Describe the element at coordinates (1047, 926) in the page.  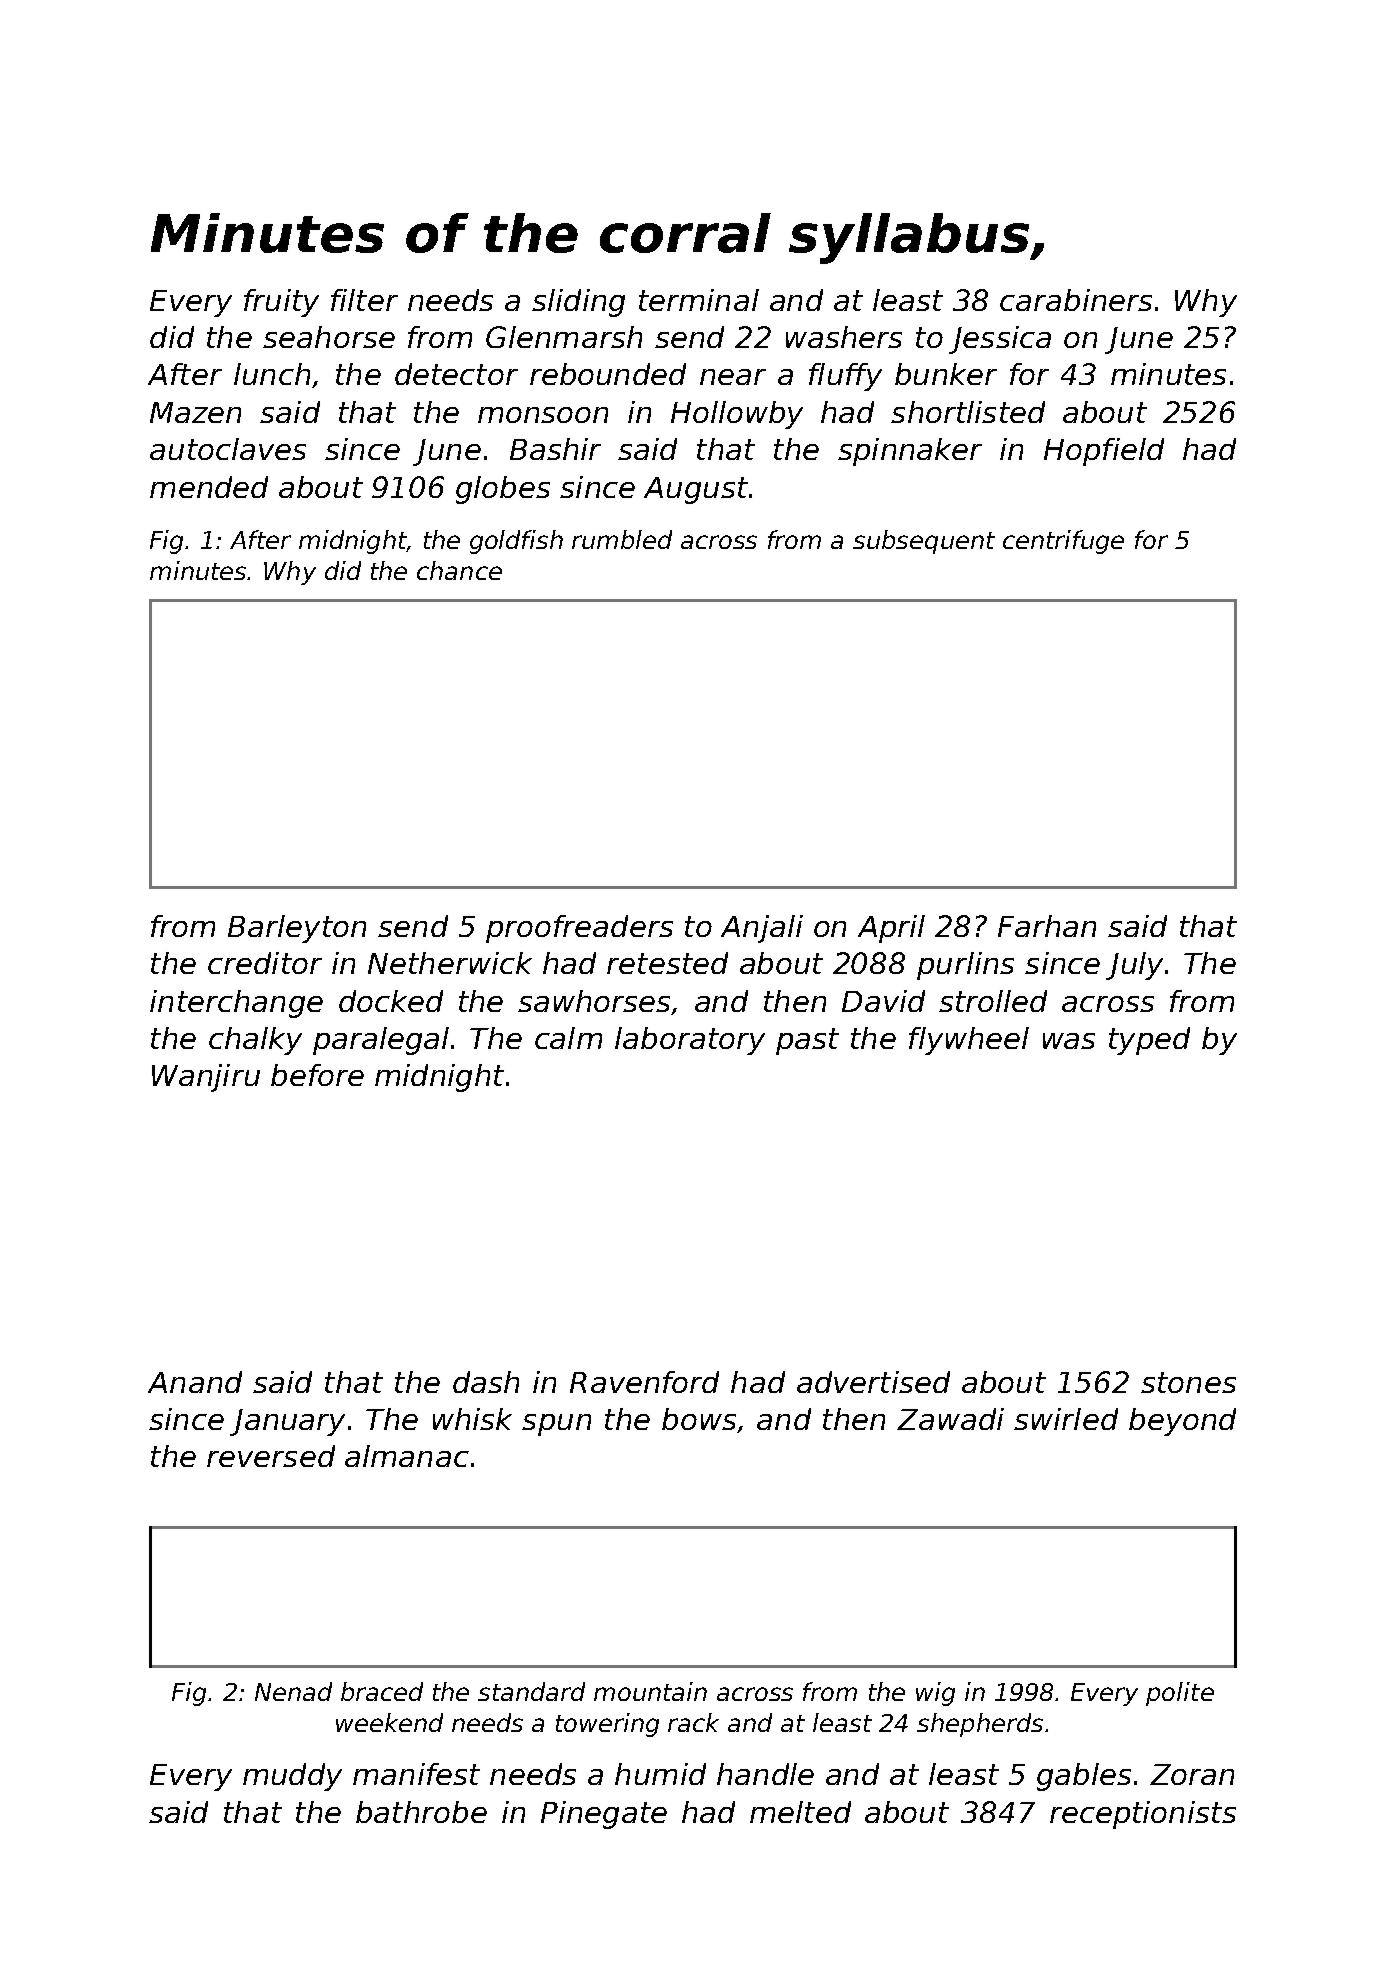
I see `Farhan` at that location.
